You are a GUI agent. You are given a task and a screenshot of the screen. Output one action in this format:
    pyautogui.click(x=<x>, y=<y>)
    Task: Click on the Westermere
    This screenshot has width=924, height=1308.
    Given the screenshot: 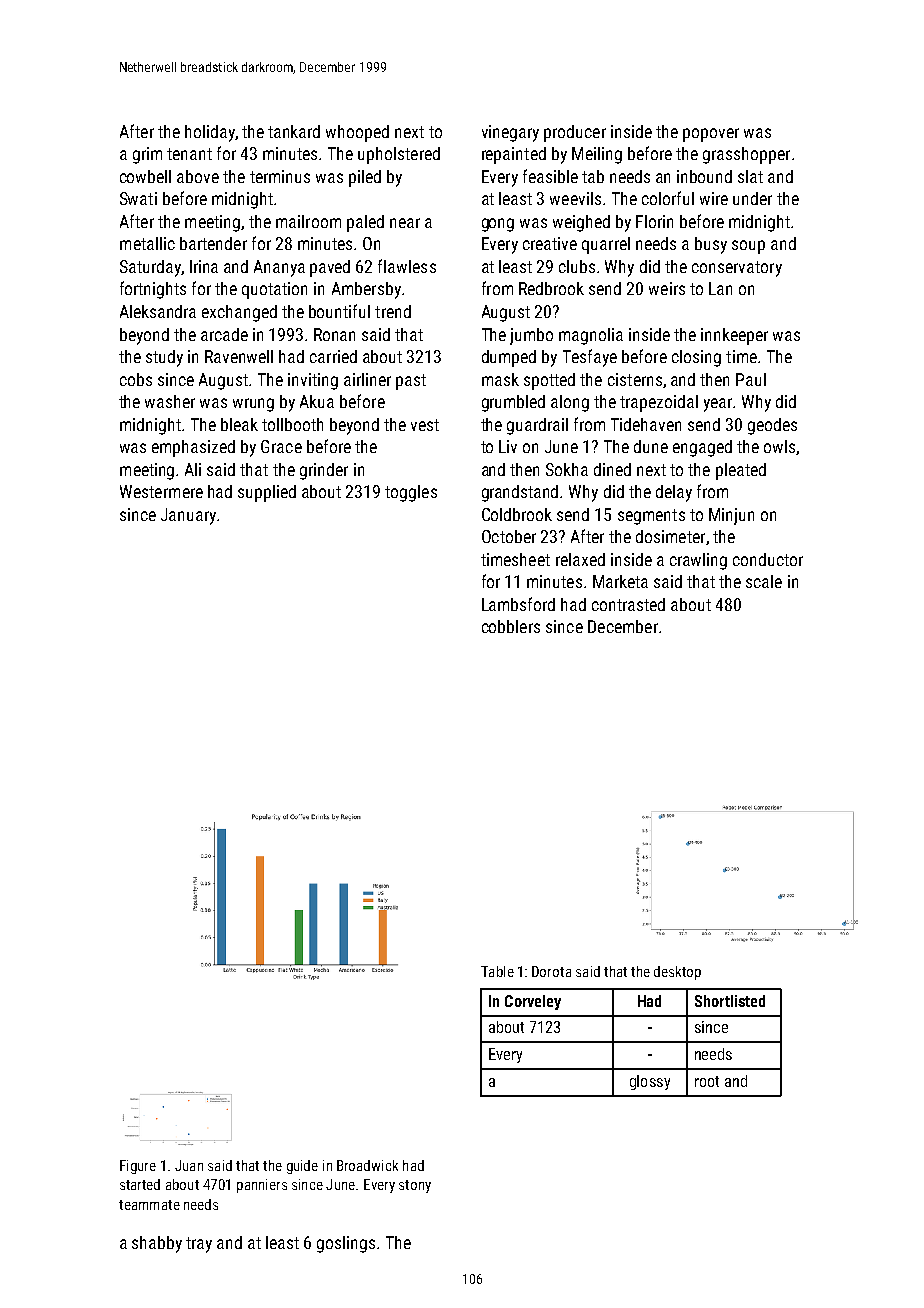 What is the action you would take?
    pyautogui.click(x=161, y=491)
